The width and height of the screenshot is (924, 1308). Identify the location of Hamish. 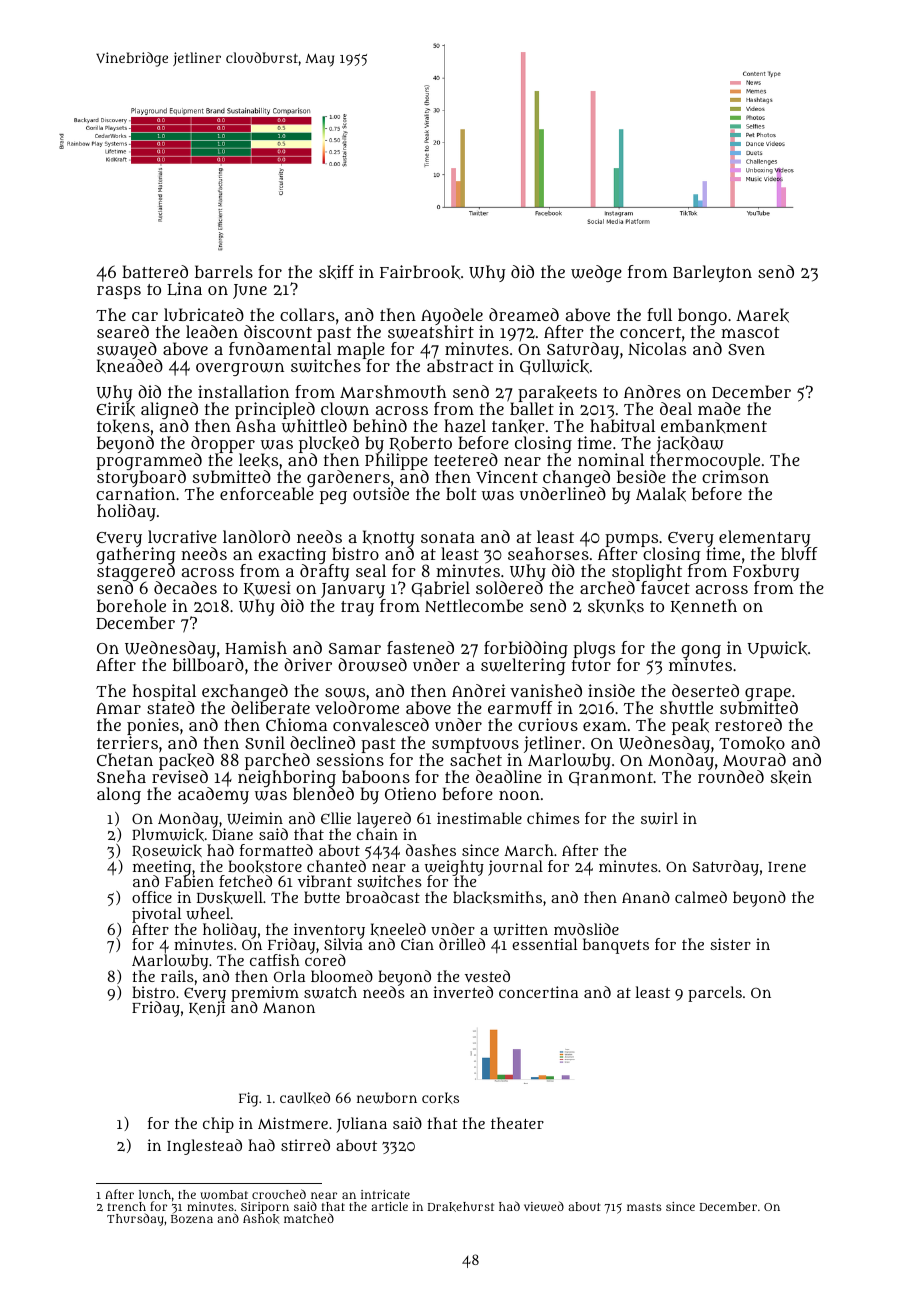
(256, 647).
